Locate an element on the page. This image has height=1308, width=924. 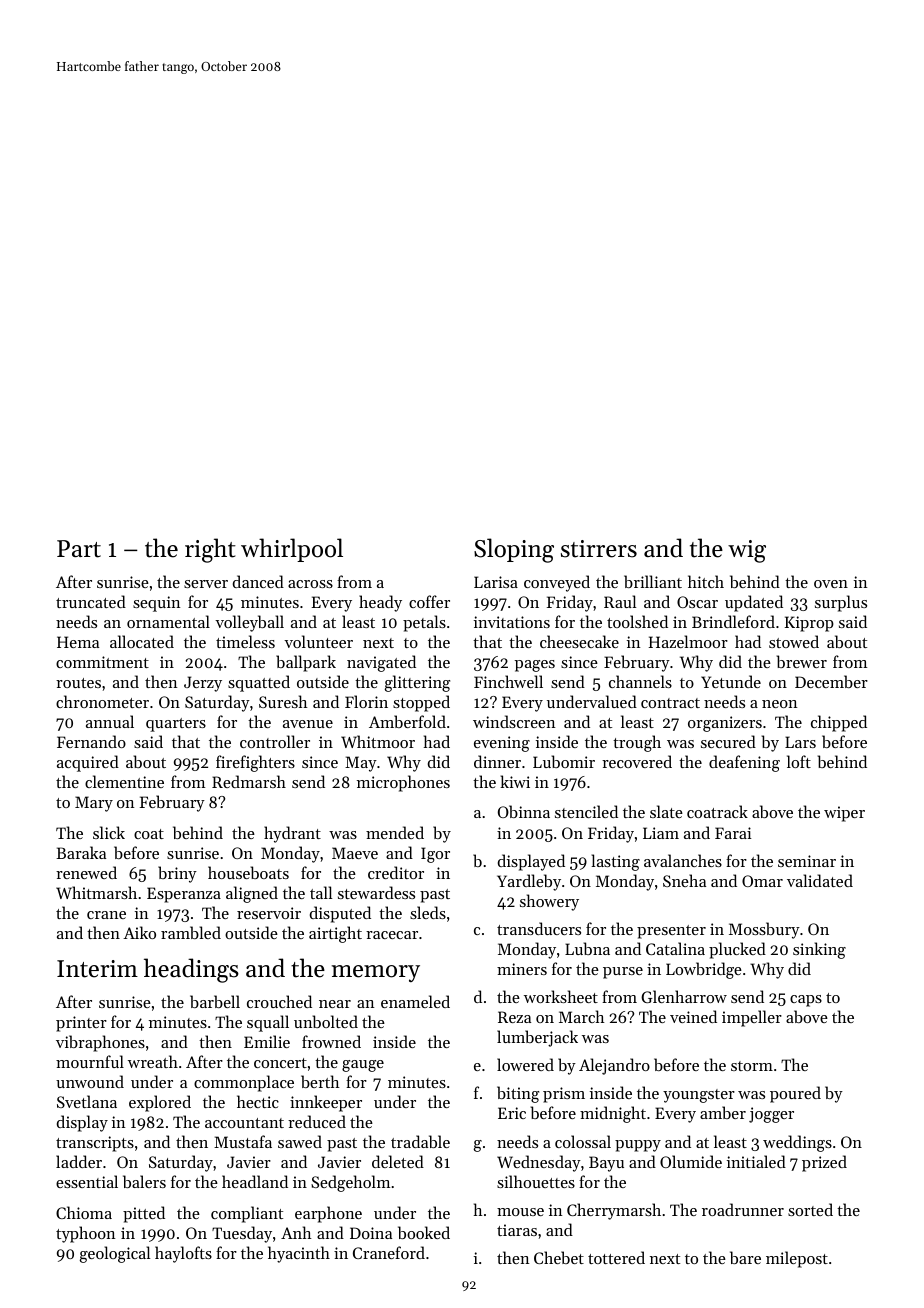
balers is located at coordinates (144, 1181).
